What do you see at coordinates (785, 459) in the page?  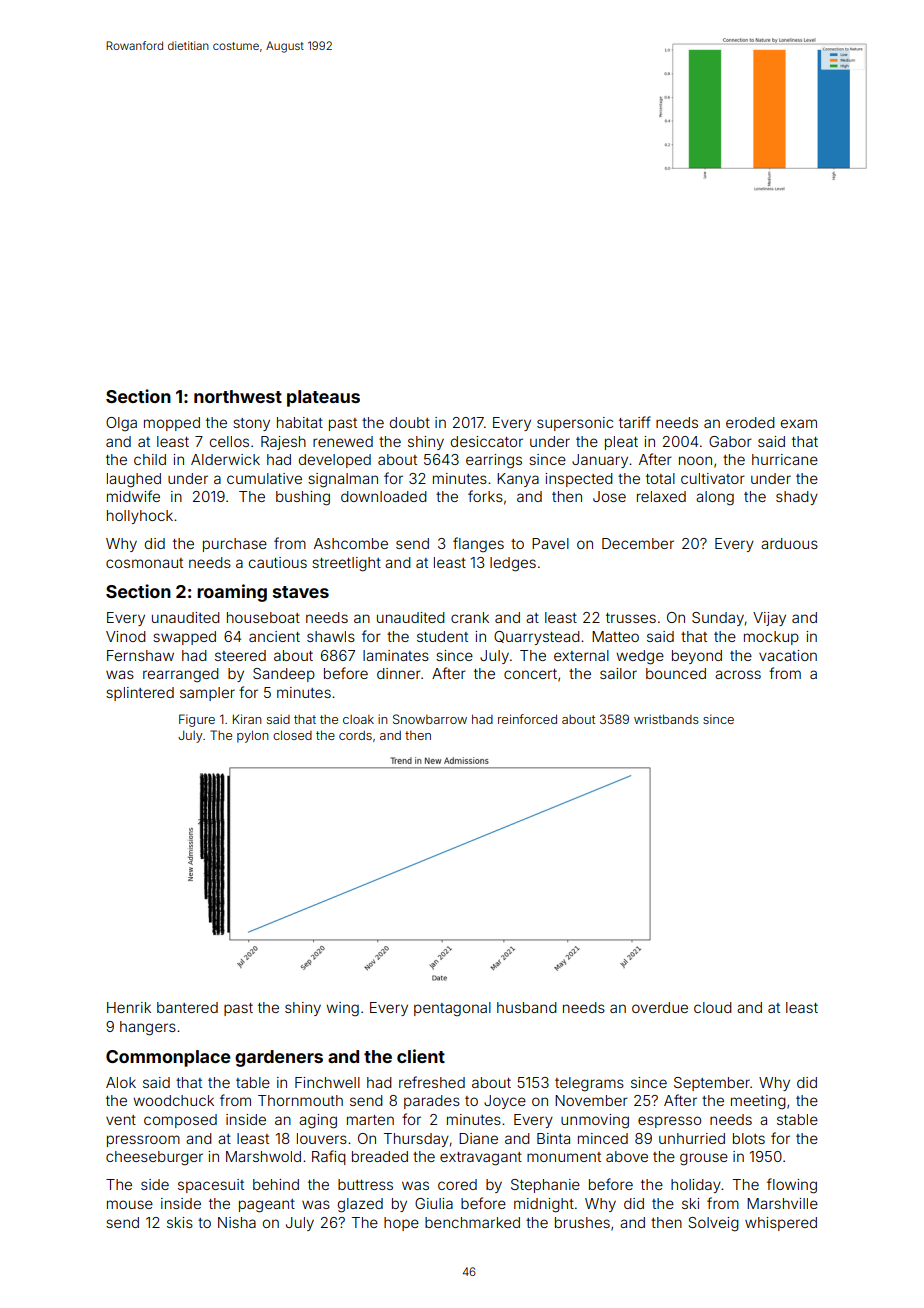 I see `hurricane` at bounding box center [785, 459].
